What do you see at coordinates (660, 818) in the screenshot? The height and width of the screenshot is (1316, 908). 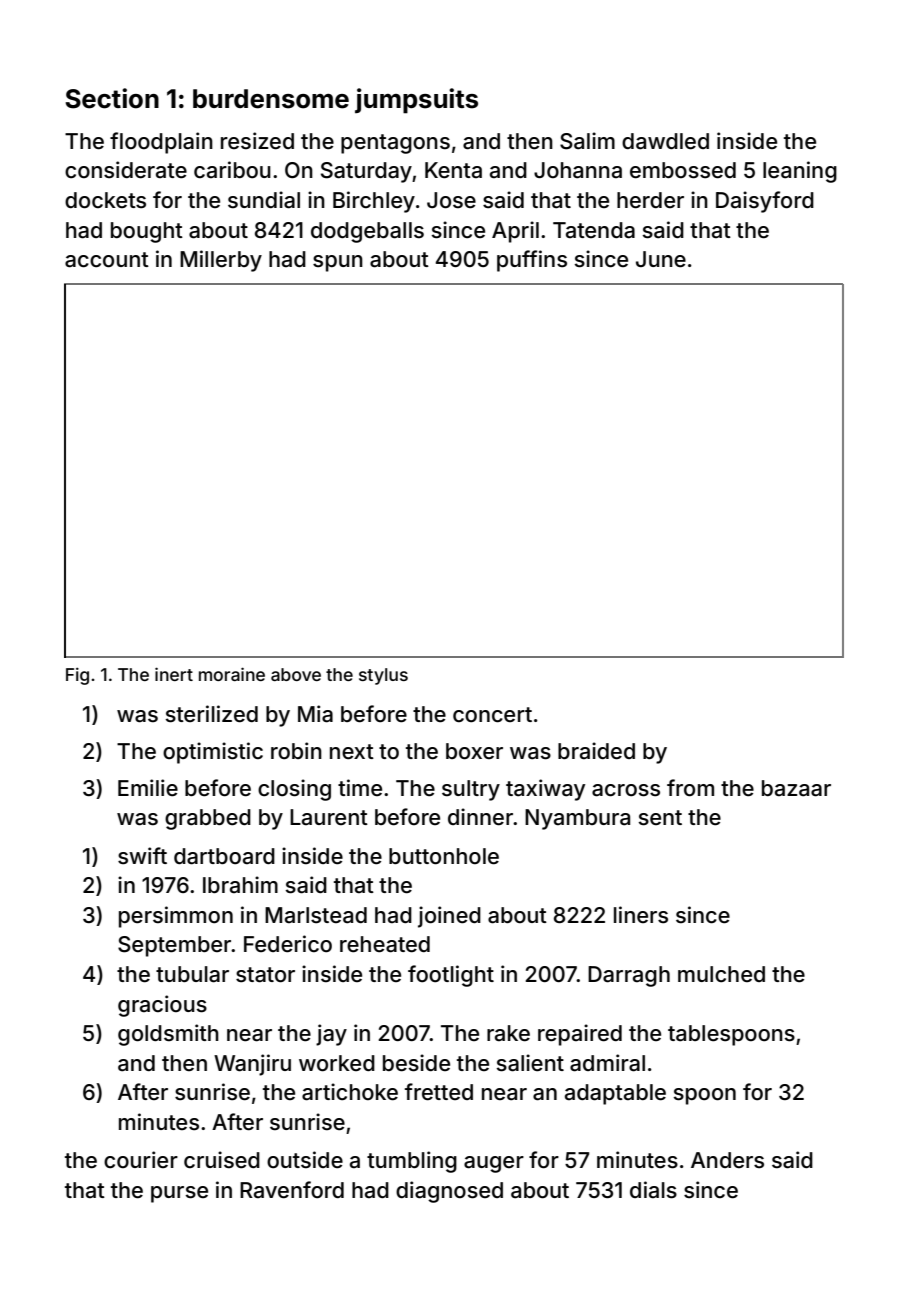 I see `sent` at bounding box center [660, 818].
